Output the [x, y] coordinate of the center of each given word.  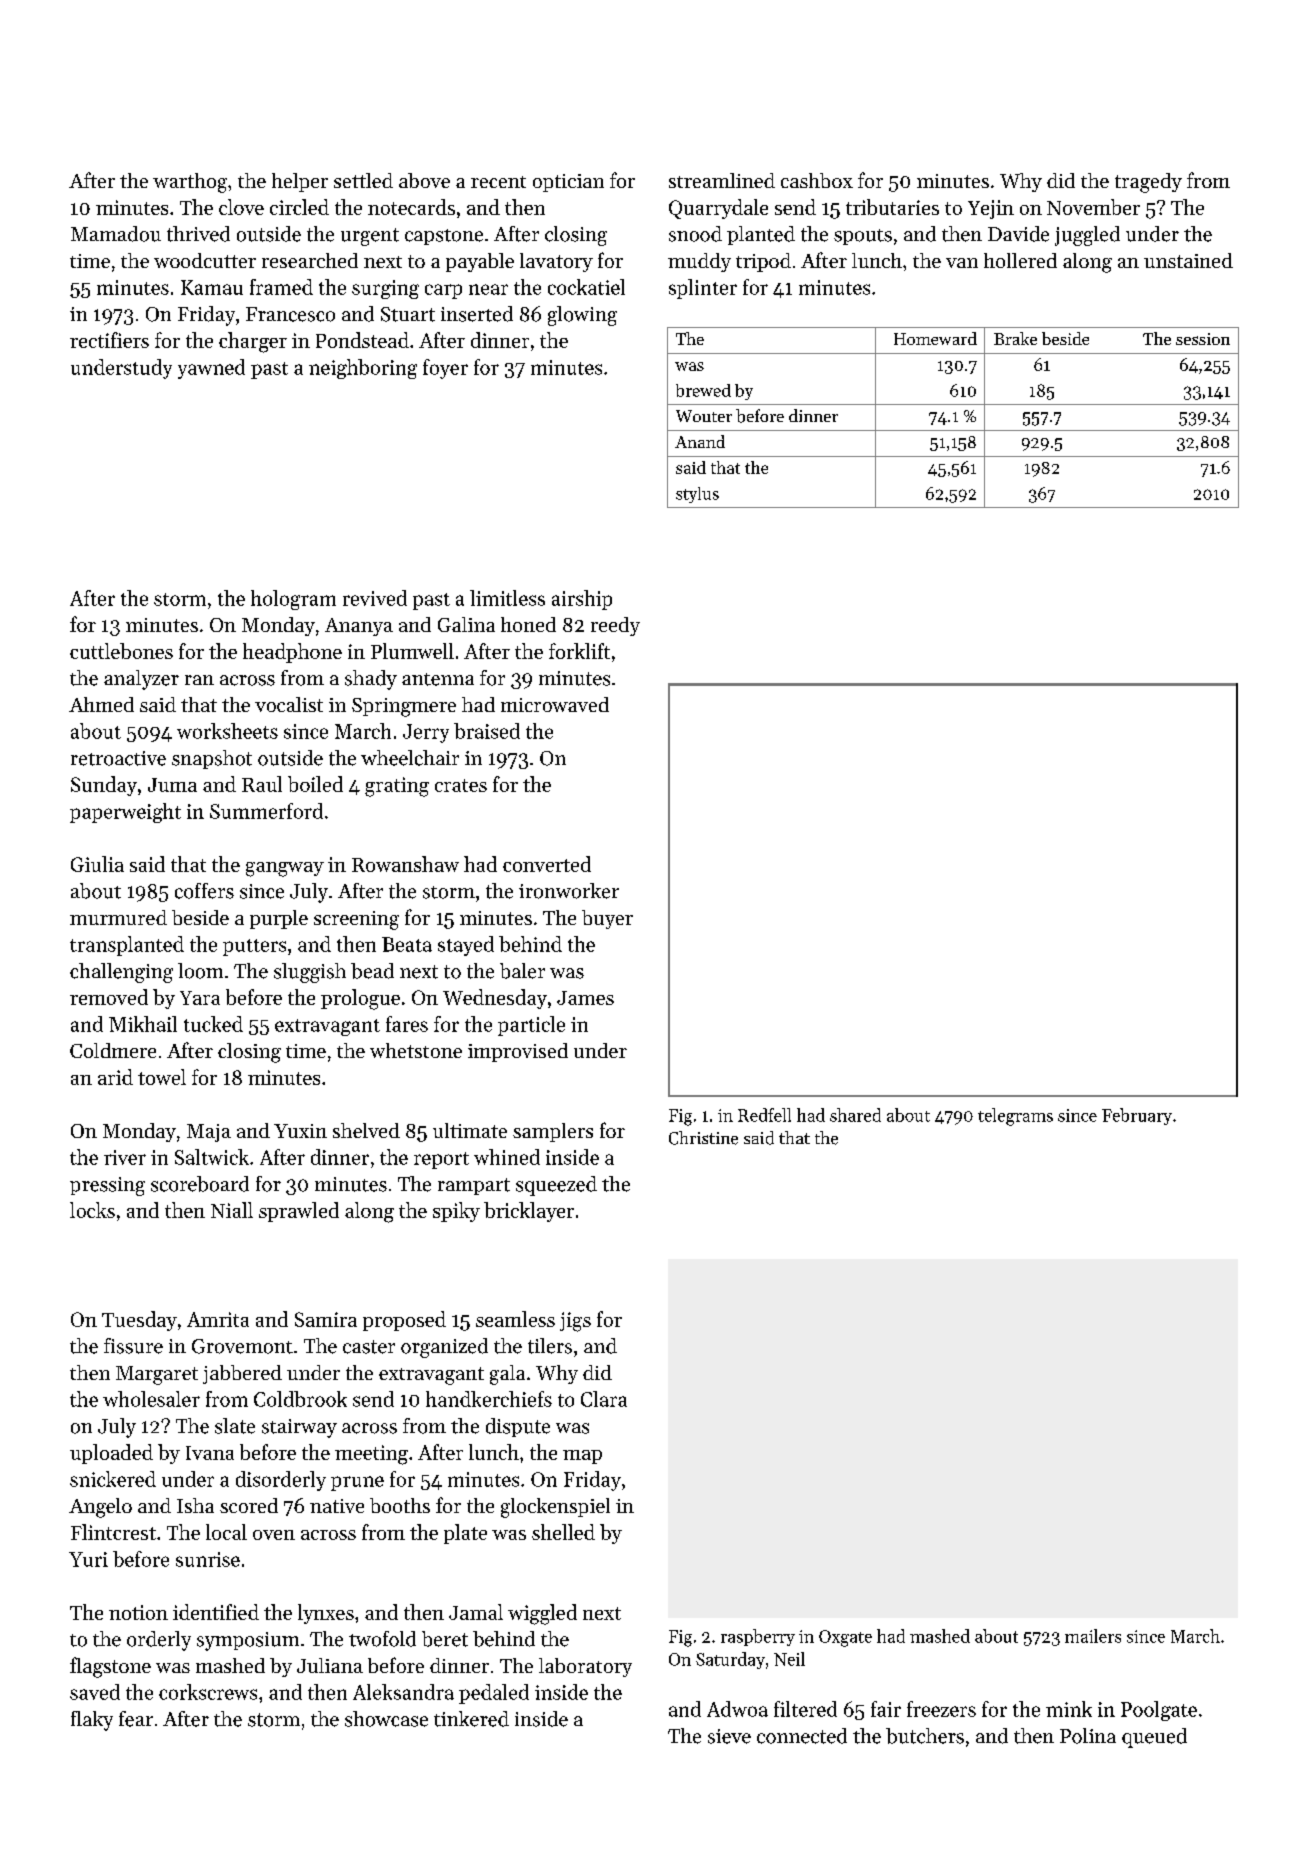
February [1137, 1116]
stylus [697, 495]
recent [498, 182]
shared [855, 1115]
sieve [729, 1736]
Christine [703, 1138]
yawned [211, 369]
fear [136, 1719]
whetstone [416, 1050]
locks [92, 1210]
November [1093, 207]
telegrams [1015, 1117]
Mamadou [116, 234]
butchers [925, 1736]
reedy [615, 626]
